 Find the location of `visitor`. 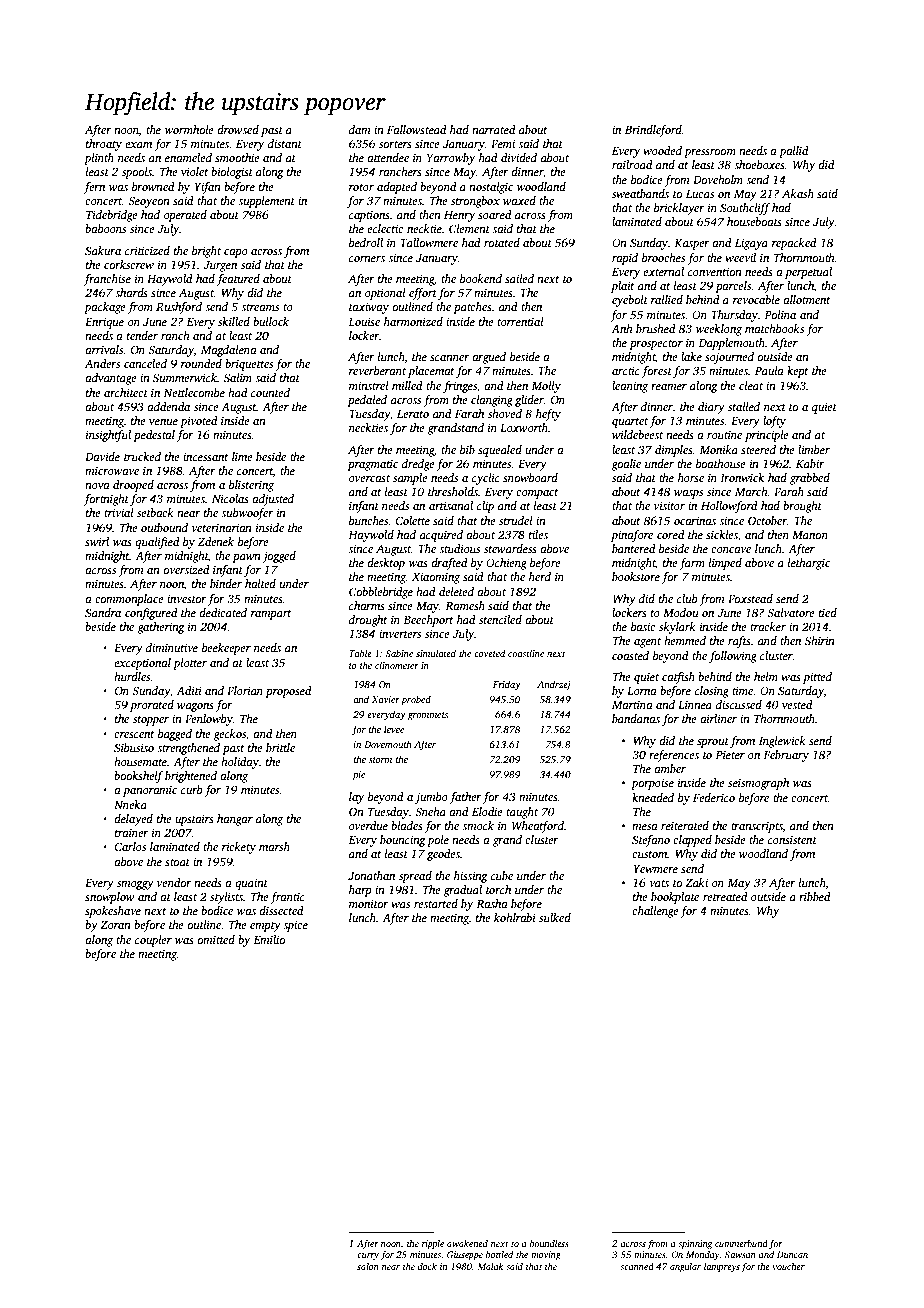

visitor is located at coordinates (669, 505).
